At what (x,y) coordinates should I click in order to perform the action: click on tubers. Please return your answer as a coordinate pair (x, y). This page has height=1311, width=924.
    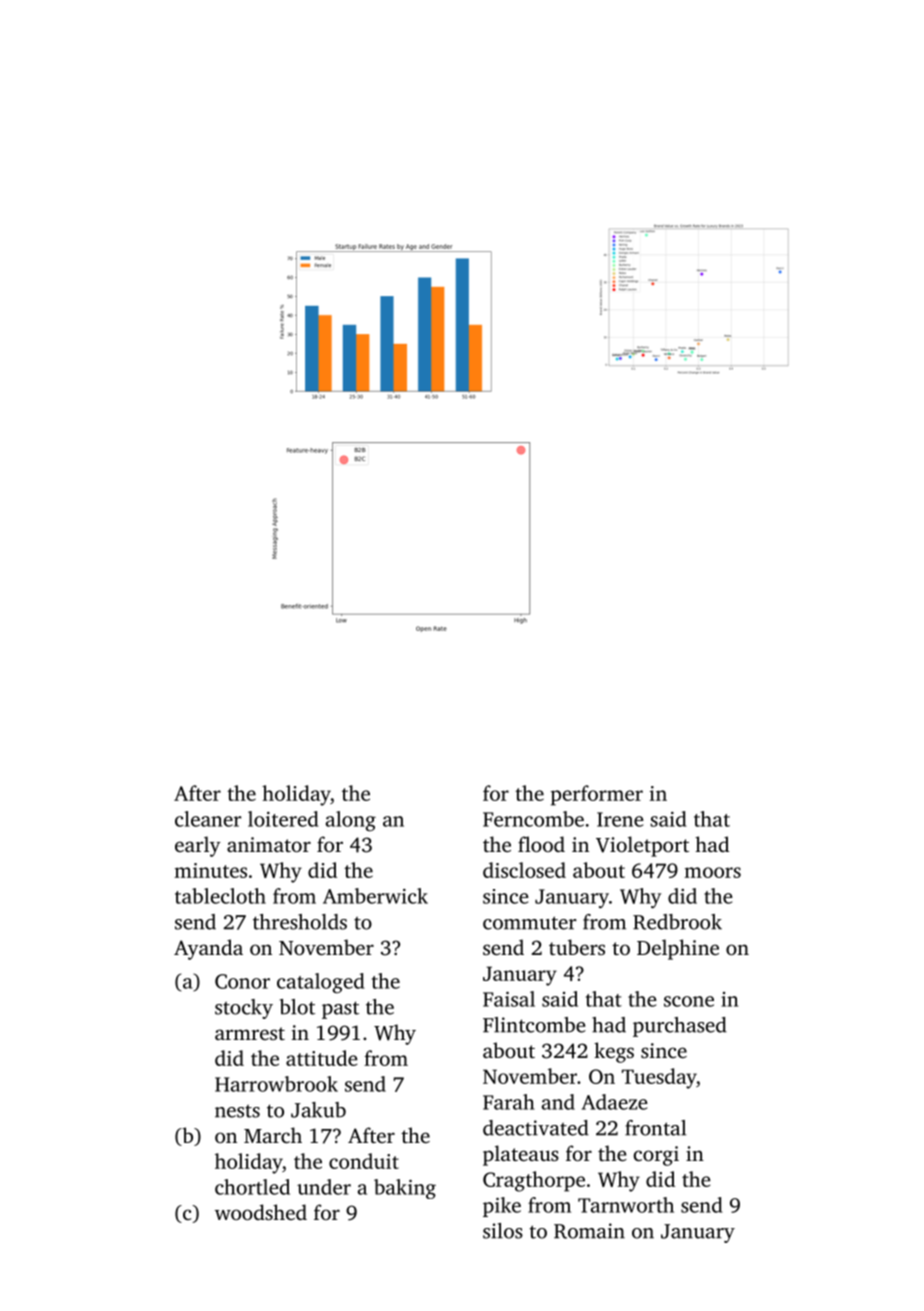
    Looking at the image, I should click on (577, 947).
